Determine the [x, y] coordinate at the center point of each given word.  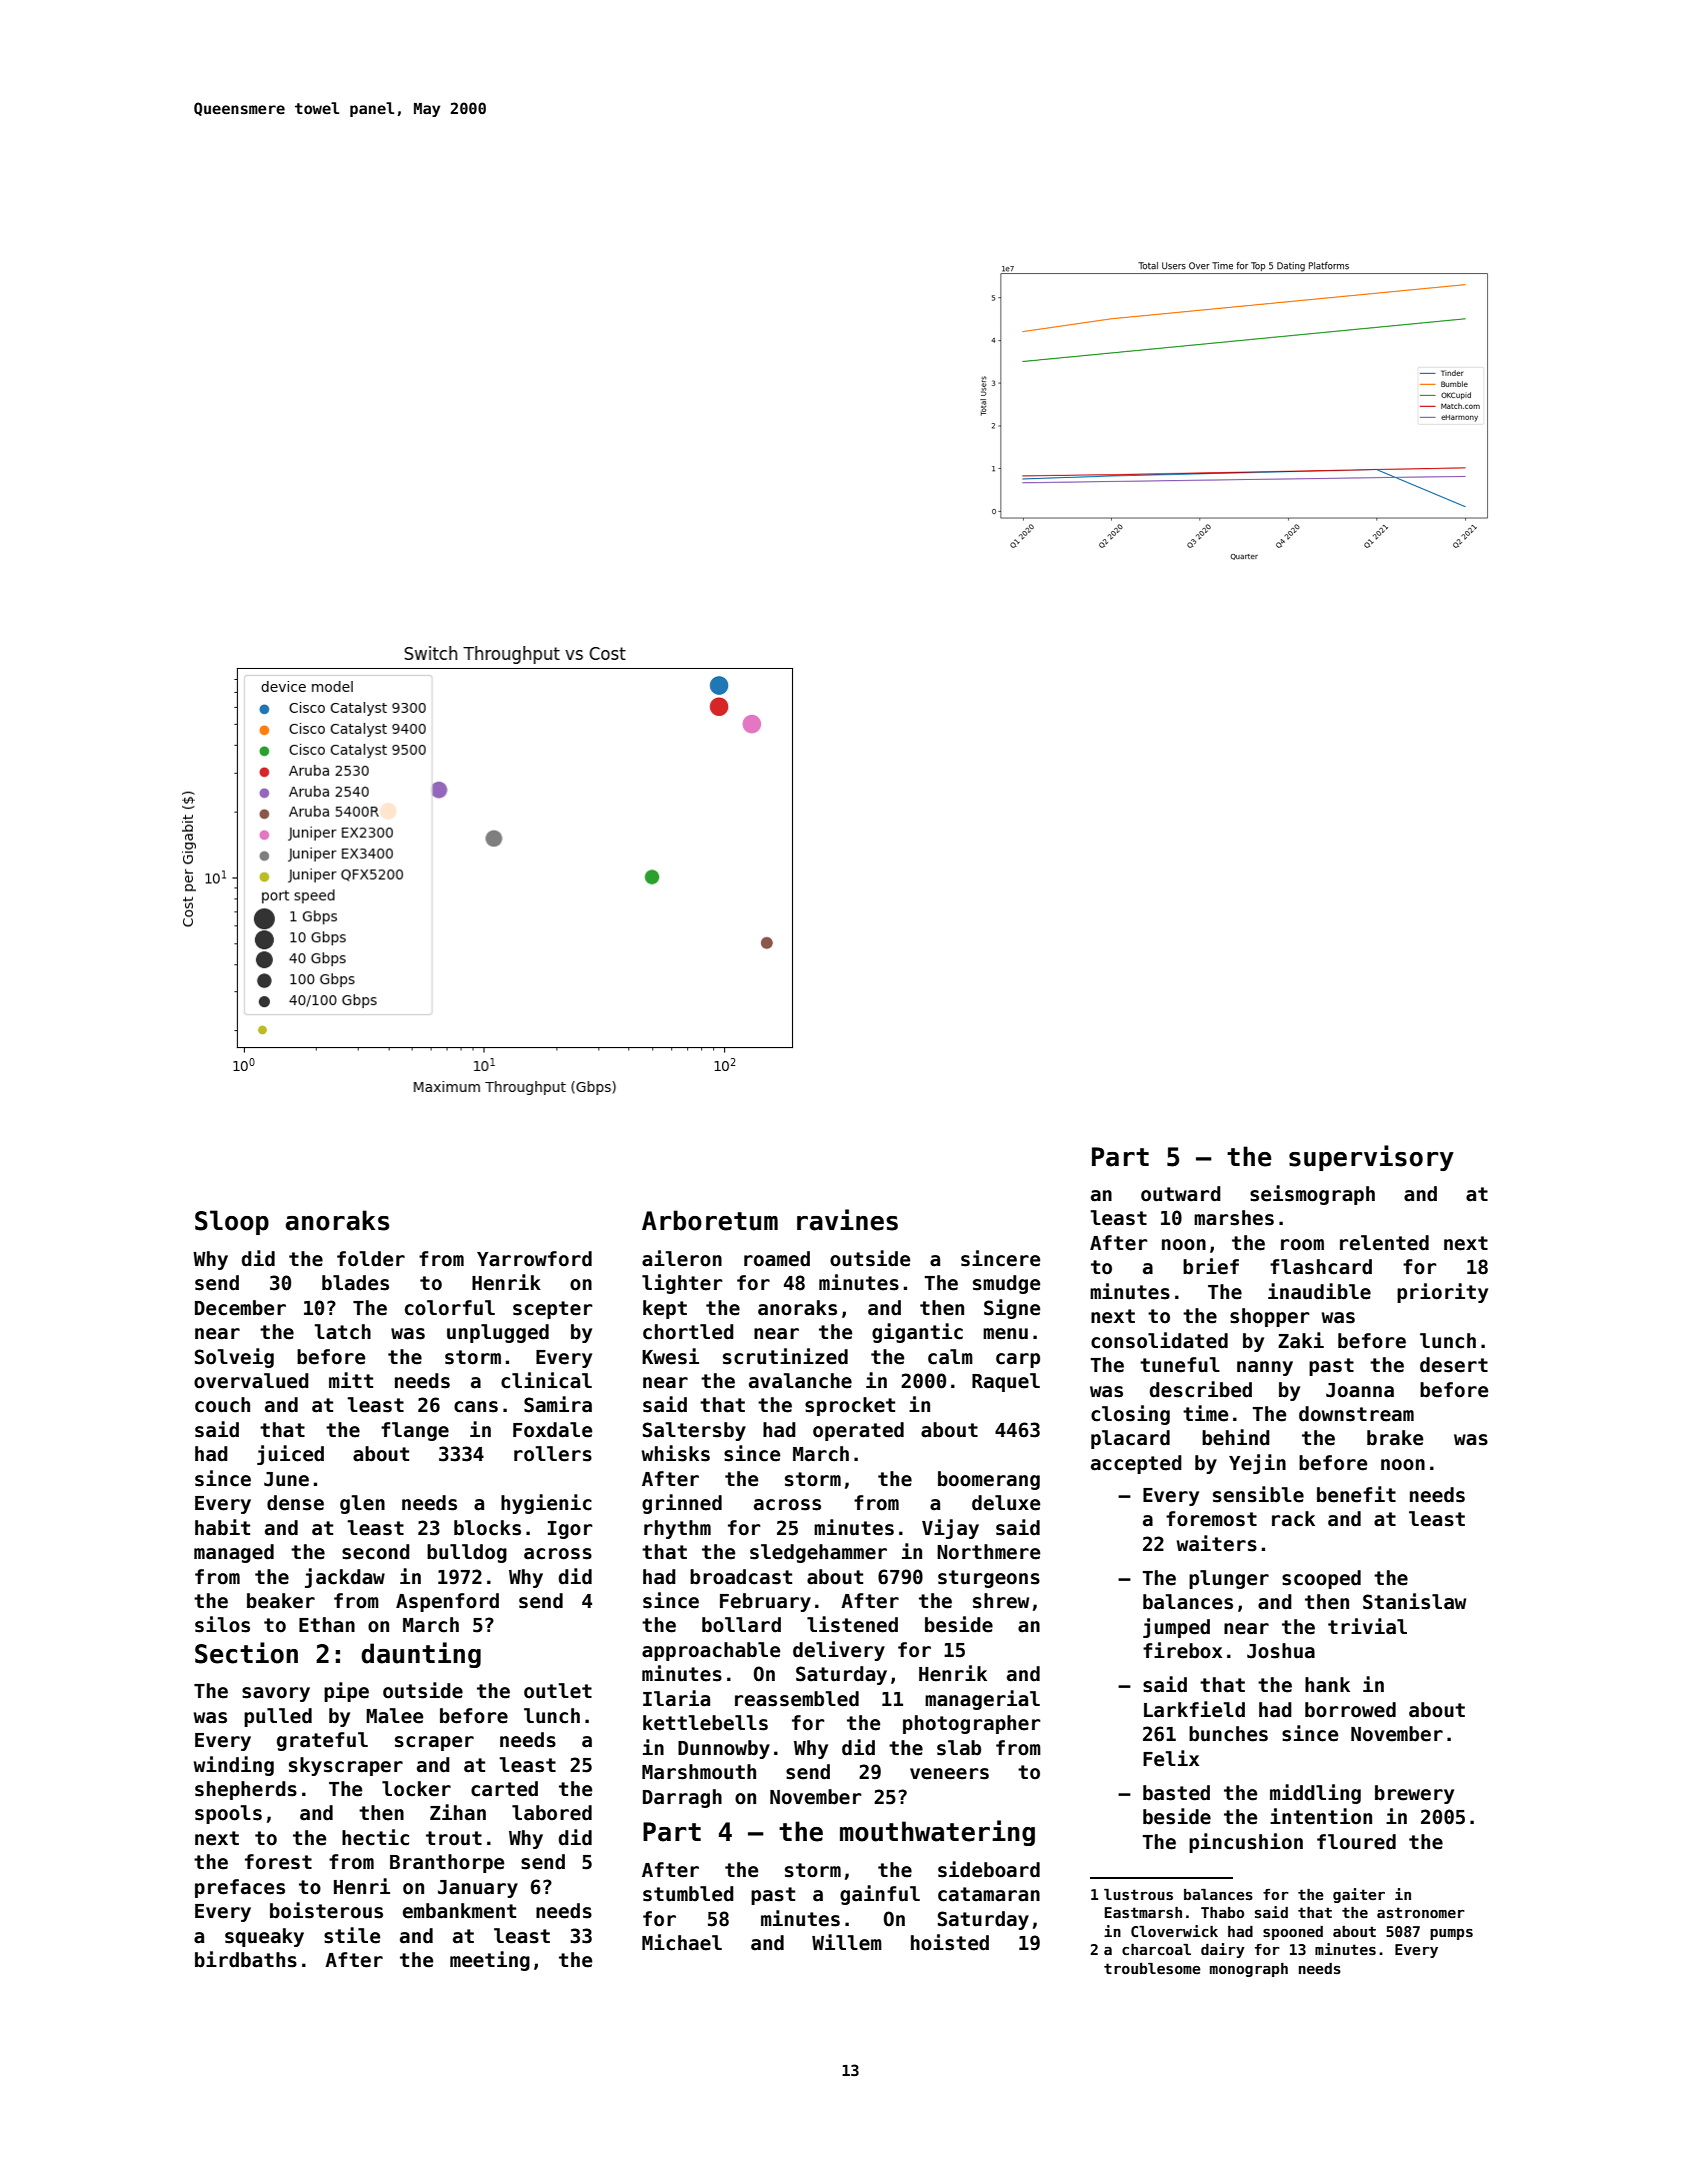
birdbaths [246, 1959]
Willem [847, 1942]
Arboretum [710, 1220]
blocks [487, 1528]
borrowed [1350, 1710]
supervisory [1371, 1158]
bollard [741, 1625]
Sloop [232, 1222]
